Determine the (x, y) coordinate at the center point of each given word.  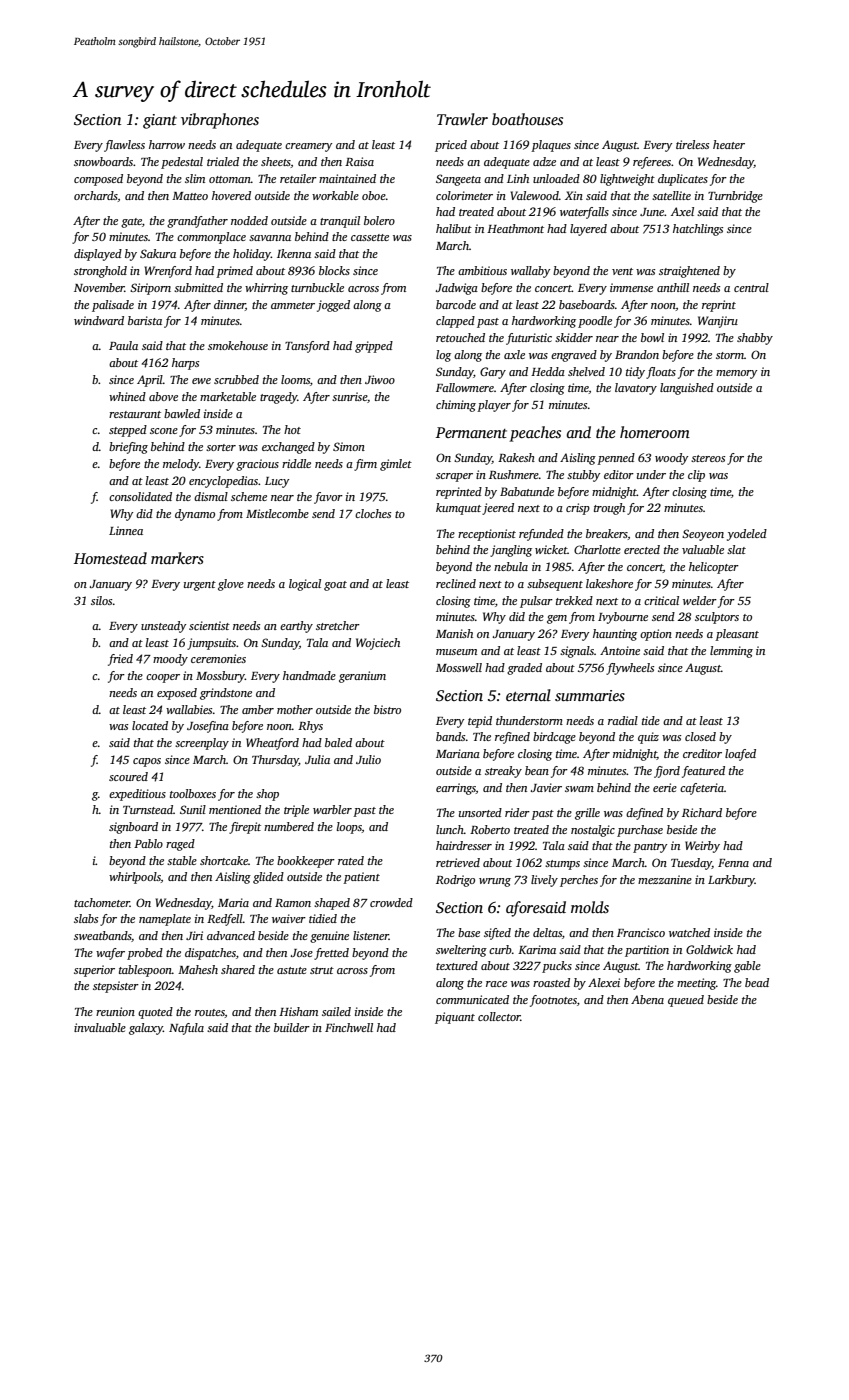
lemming (731, 652)
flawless (124, 146)
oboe (374, 195)
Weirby (702, 847)
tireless (692, 144)
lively (544, 881)
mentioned (235, 809)
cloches (373, 513)
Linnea (126, 530)
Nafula (186, 1029)
